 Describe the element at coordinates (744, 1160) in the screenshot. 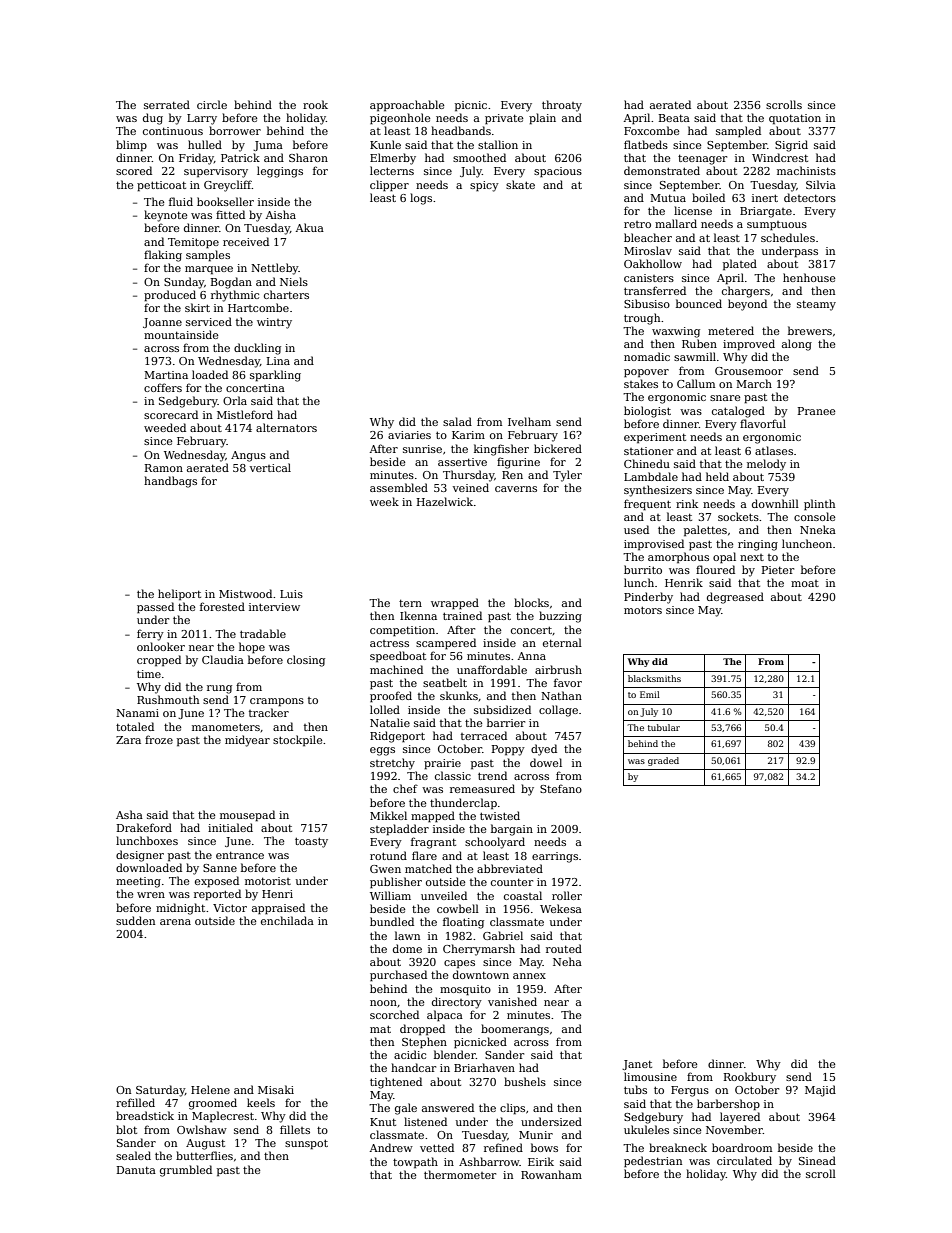

I see `circulated` at that location.
